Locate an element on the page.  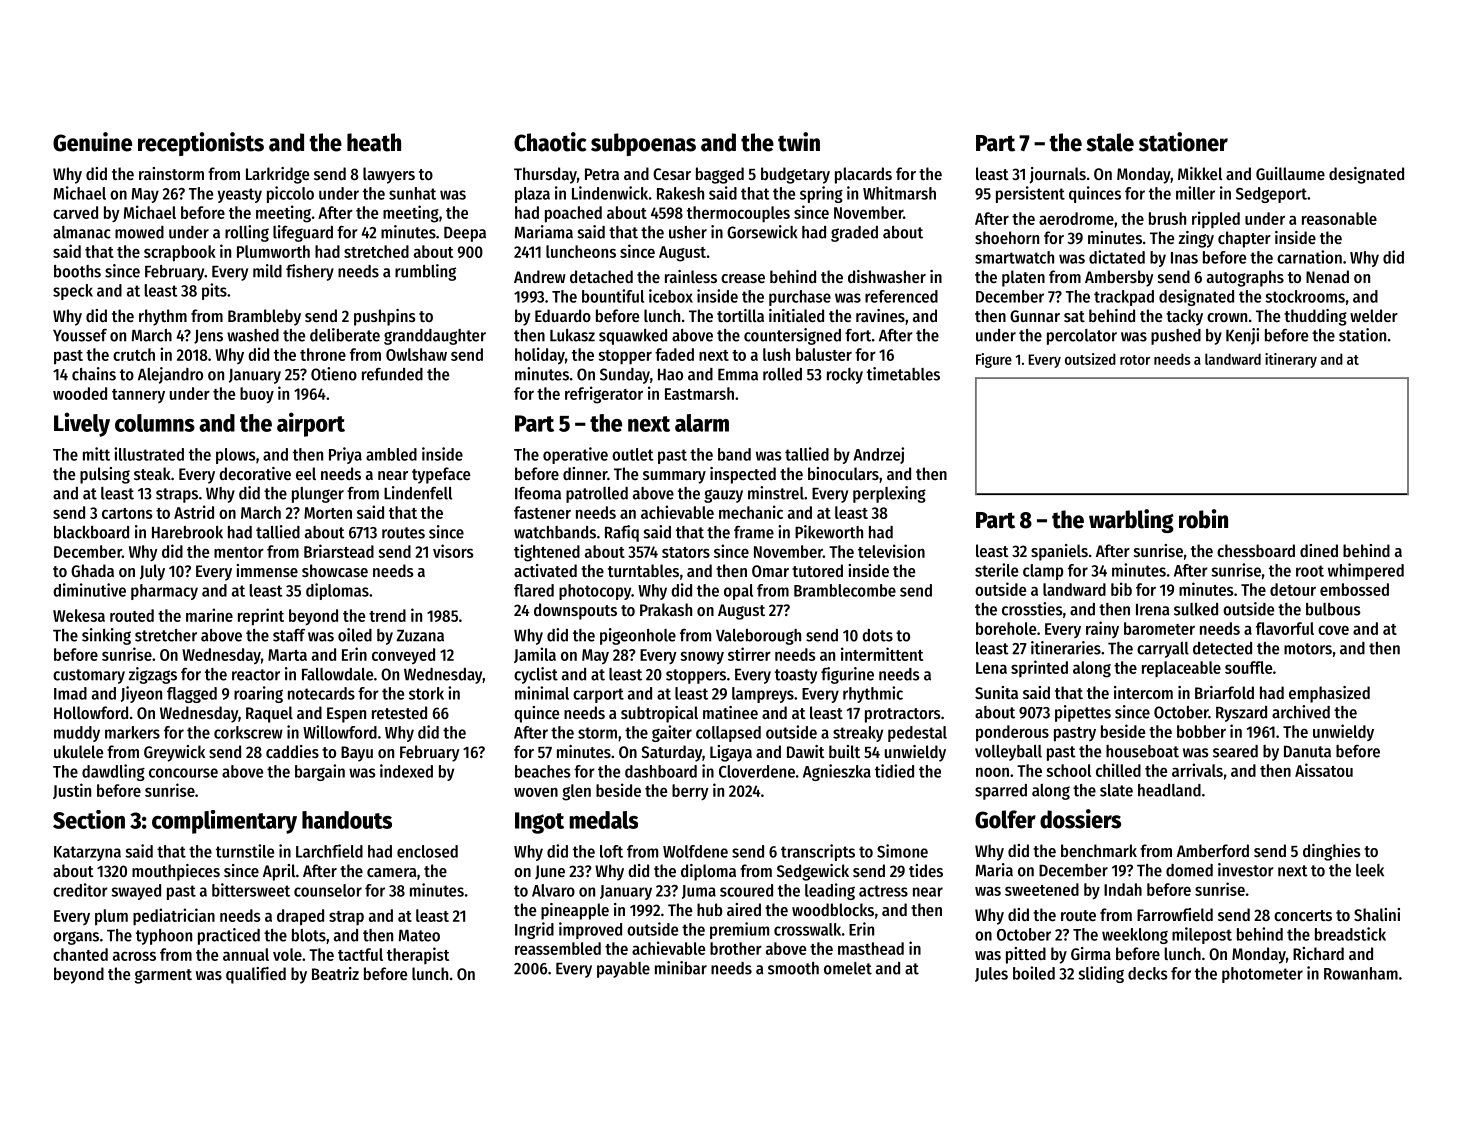
intercom is located at coordinates (1143, 692).
